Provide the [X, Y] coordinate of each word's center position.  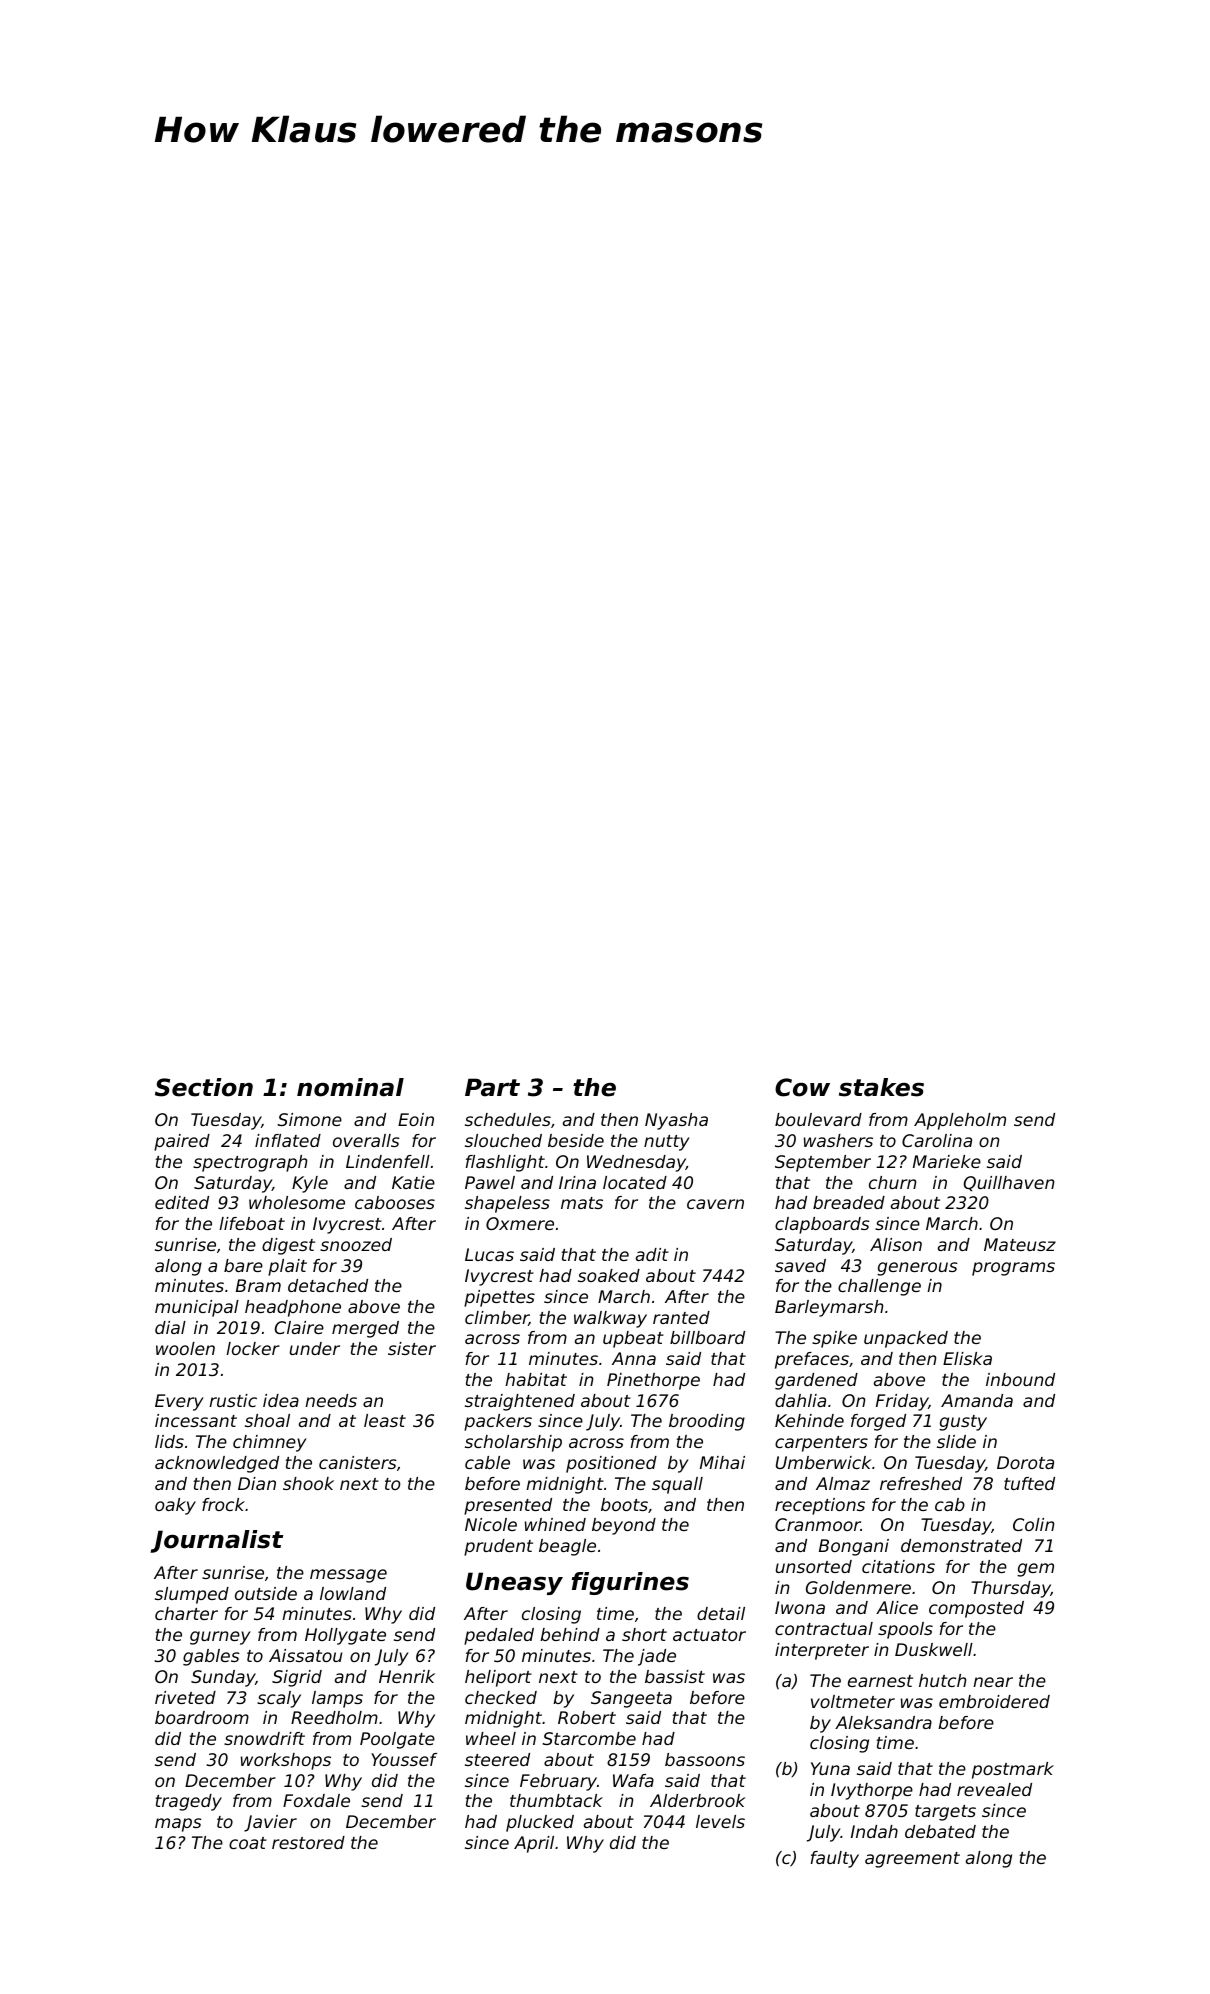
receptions [820, 1506]
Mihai [722, 1462]
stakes [881, 1087]
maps [178, 1825]
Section [204, 1087]
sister [412, 1348]
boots [624, 1504]
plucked [540, 1823]
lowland [353, 1593]
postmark [1013, 1770]
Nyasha [676, 1121]
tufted [1029, 1483]
